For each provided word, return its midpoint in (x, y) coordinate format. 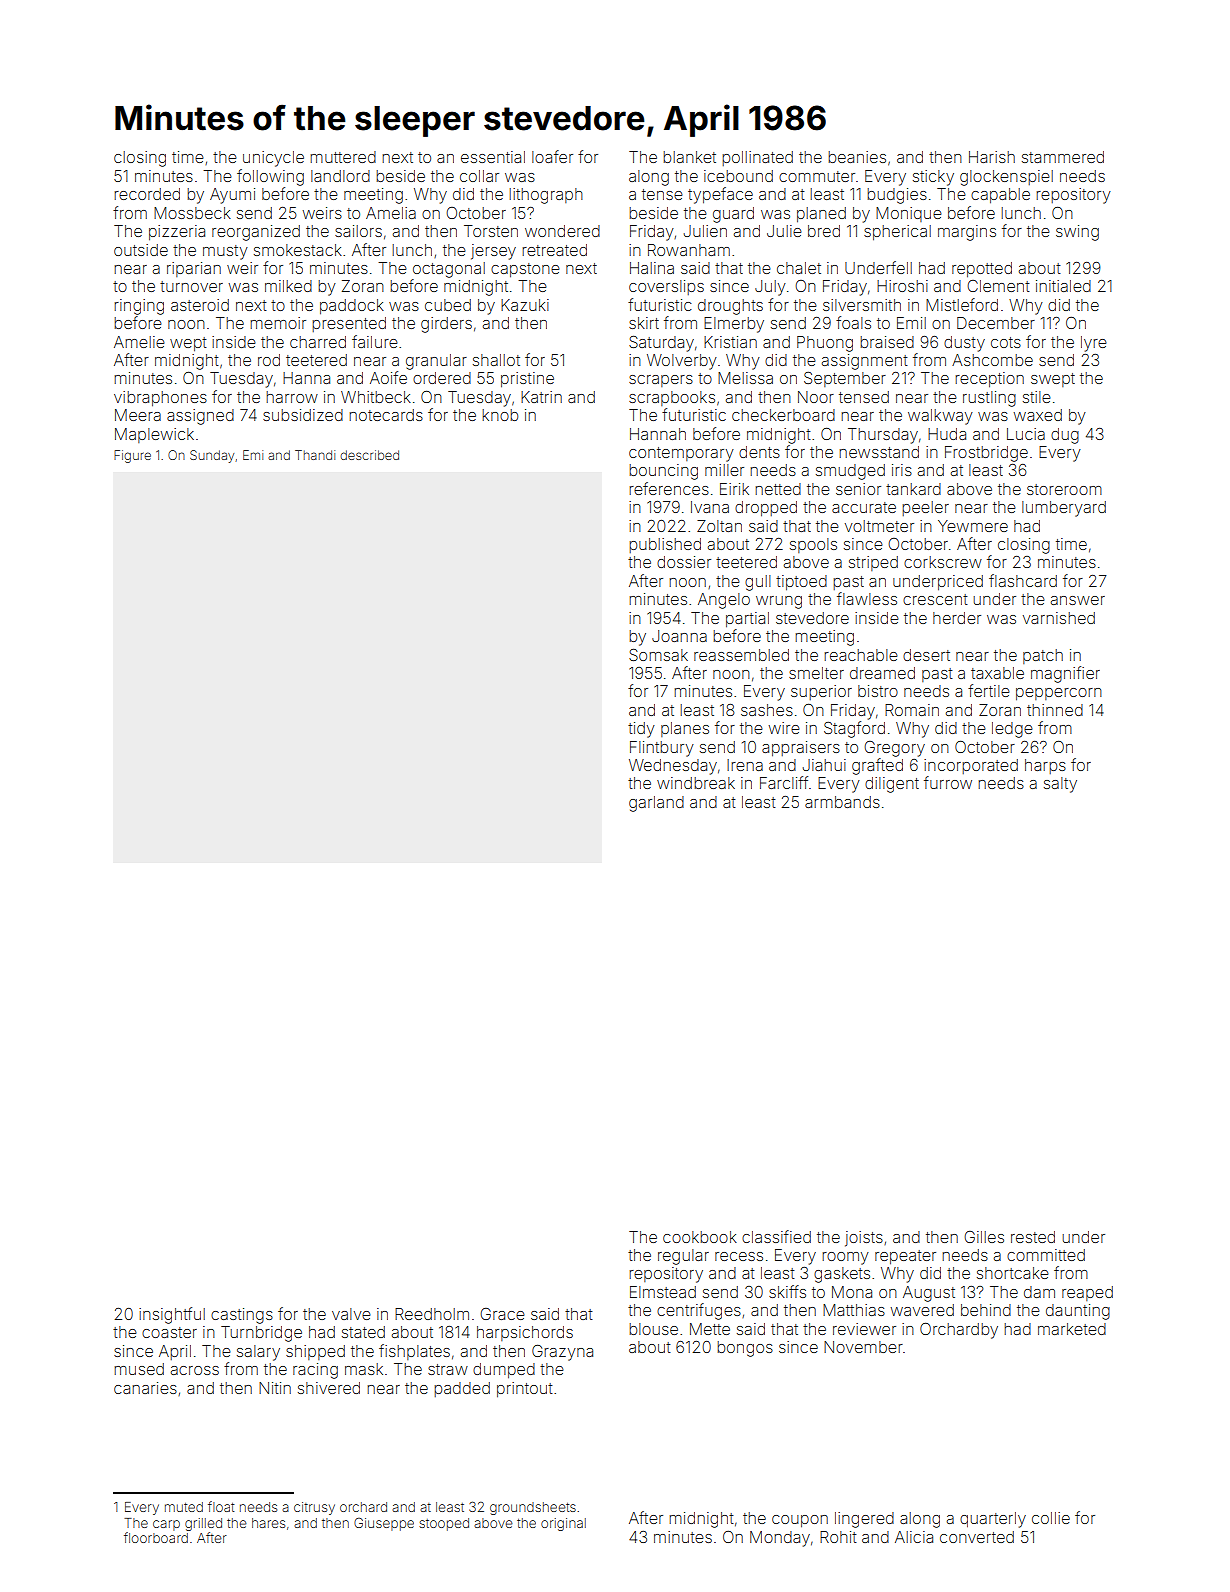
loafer (552, 156)
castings (242, 1316)
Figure (132, 456)
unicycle (273, 159)
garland (656, 804)
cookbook (700, 1237)
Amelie (139, 342)
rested (1033, 1237)
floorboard (156, 1537)
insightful (172, 1315)
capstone (525, 270)
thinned (1055, 710)
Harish (992, 157)
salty (1060, 785)
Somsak (658, 655)
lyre (1094, 344)
